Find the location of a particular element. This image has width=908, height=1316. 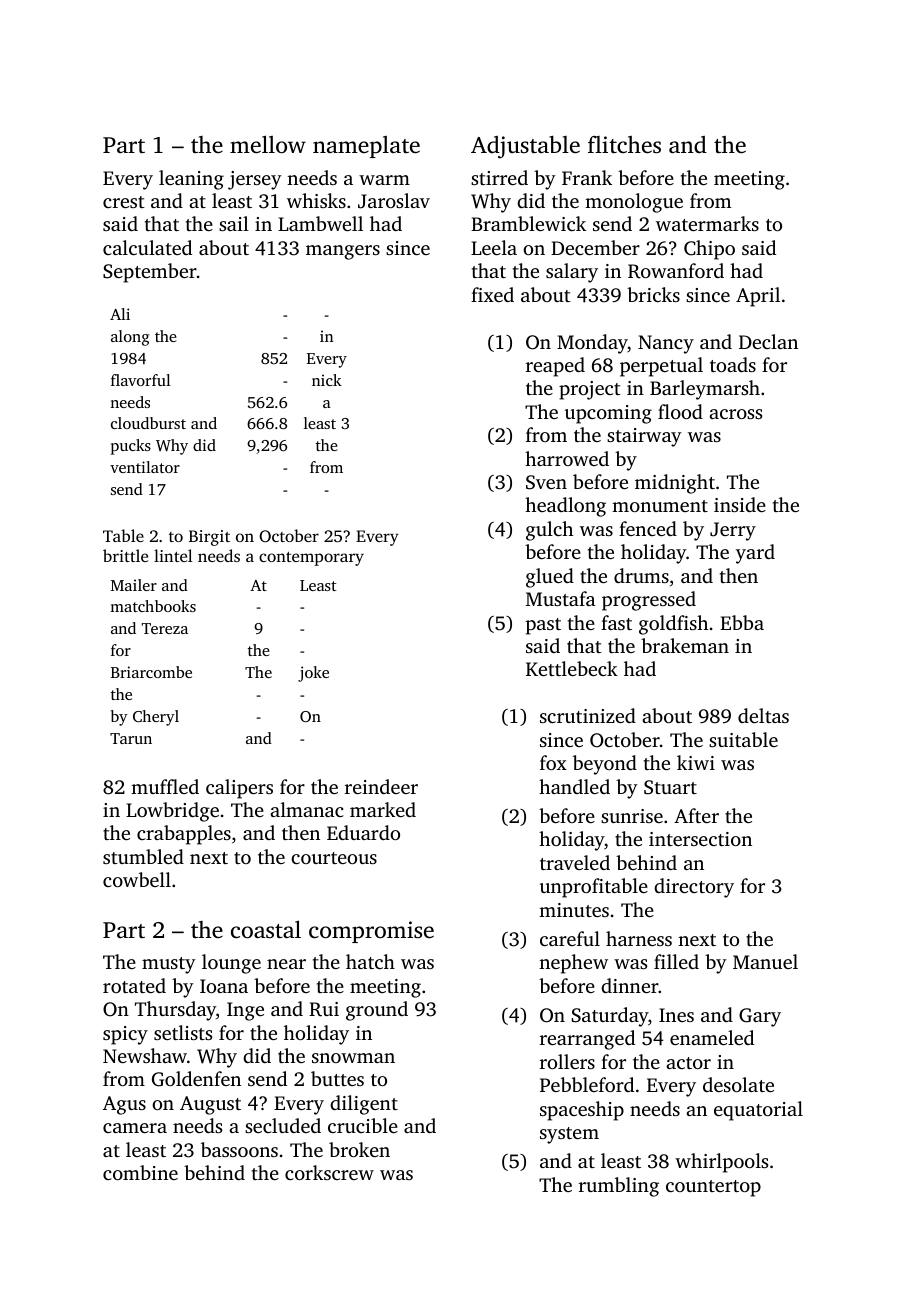

hatch is located at coordinates (370, 961).
